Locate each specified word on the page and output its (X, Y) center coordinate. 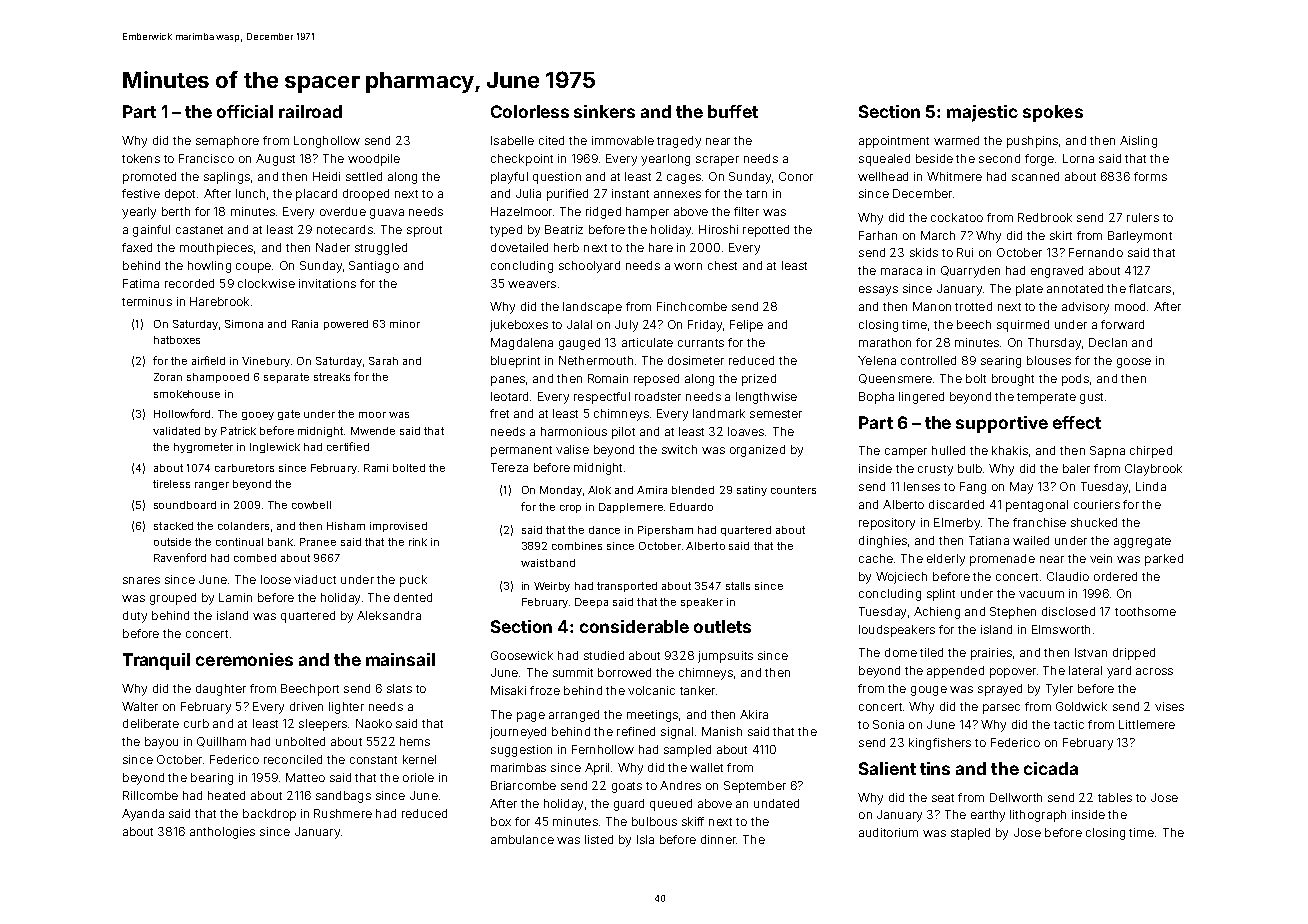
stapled (970, 834)
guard (629, 805)
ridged (603, 213)
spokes (1053, 113)
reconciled (293, 759)
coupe (253, 268)
